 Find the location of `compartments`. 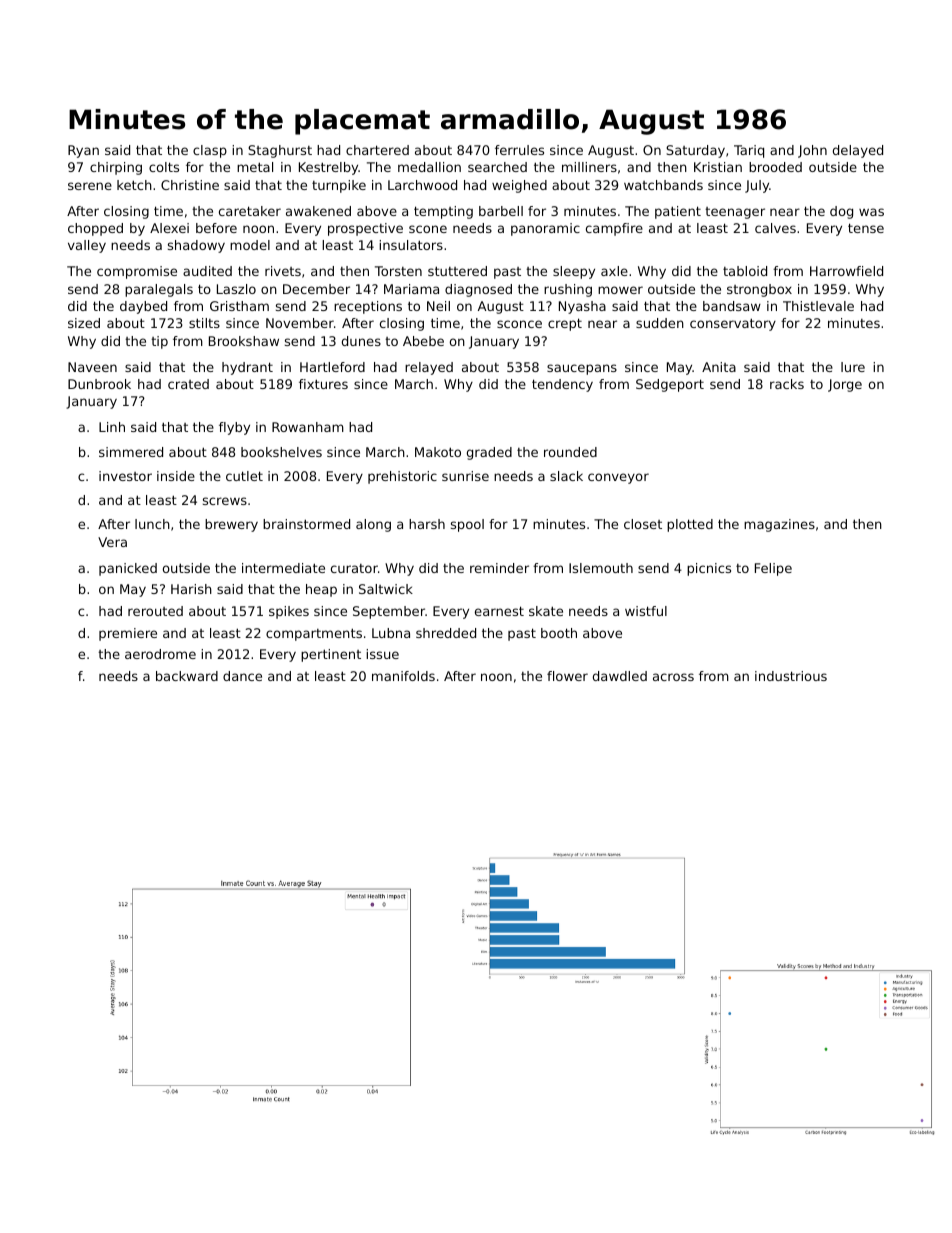

compartments is located at coordinates (314, 634).
